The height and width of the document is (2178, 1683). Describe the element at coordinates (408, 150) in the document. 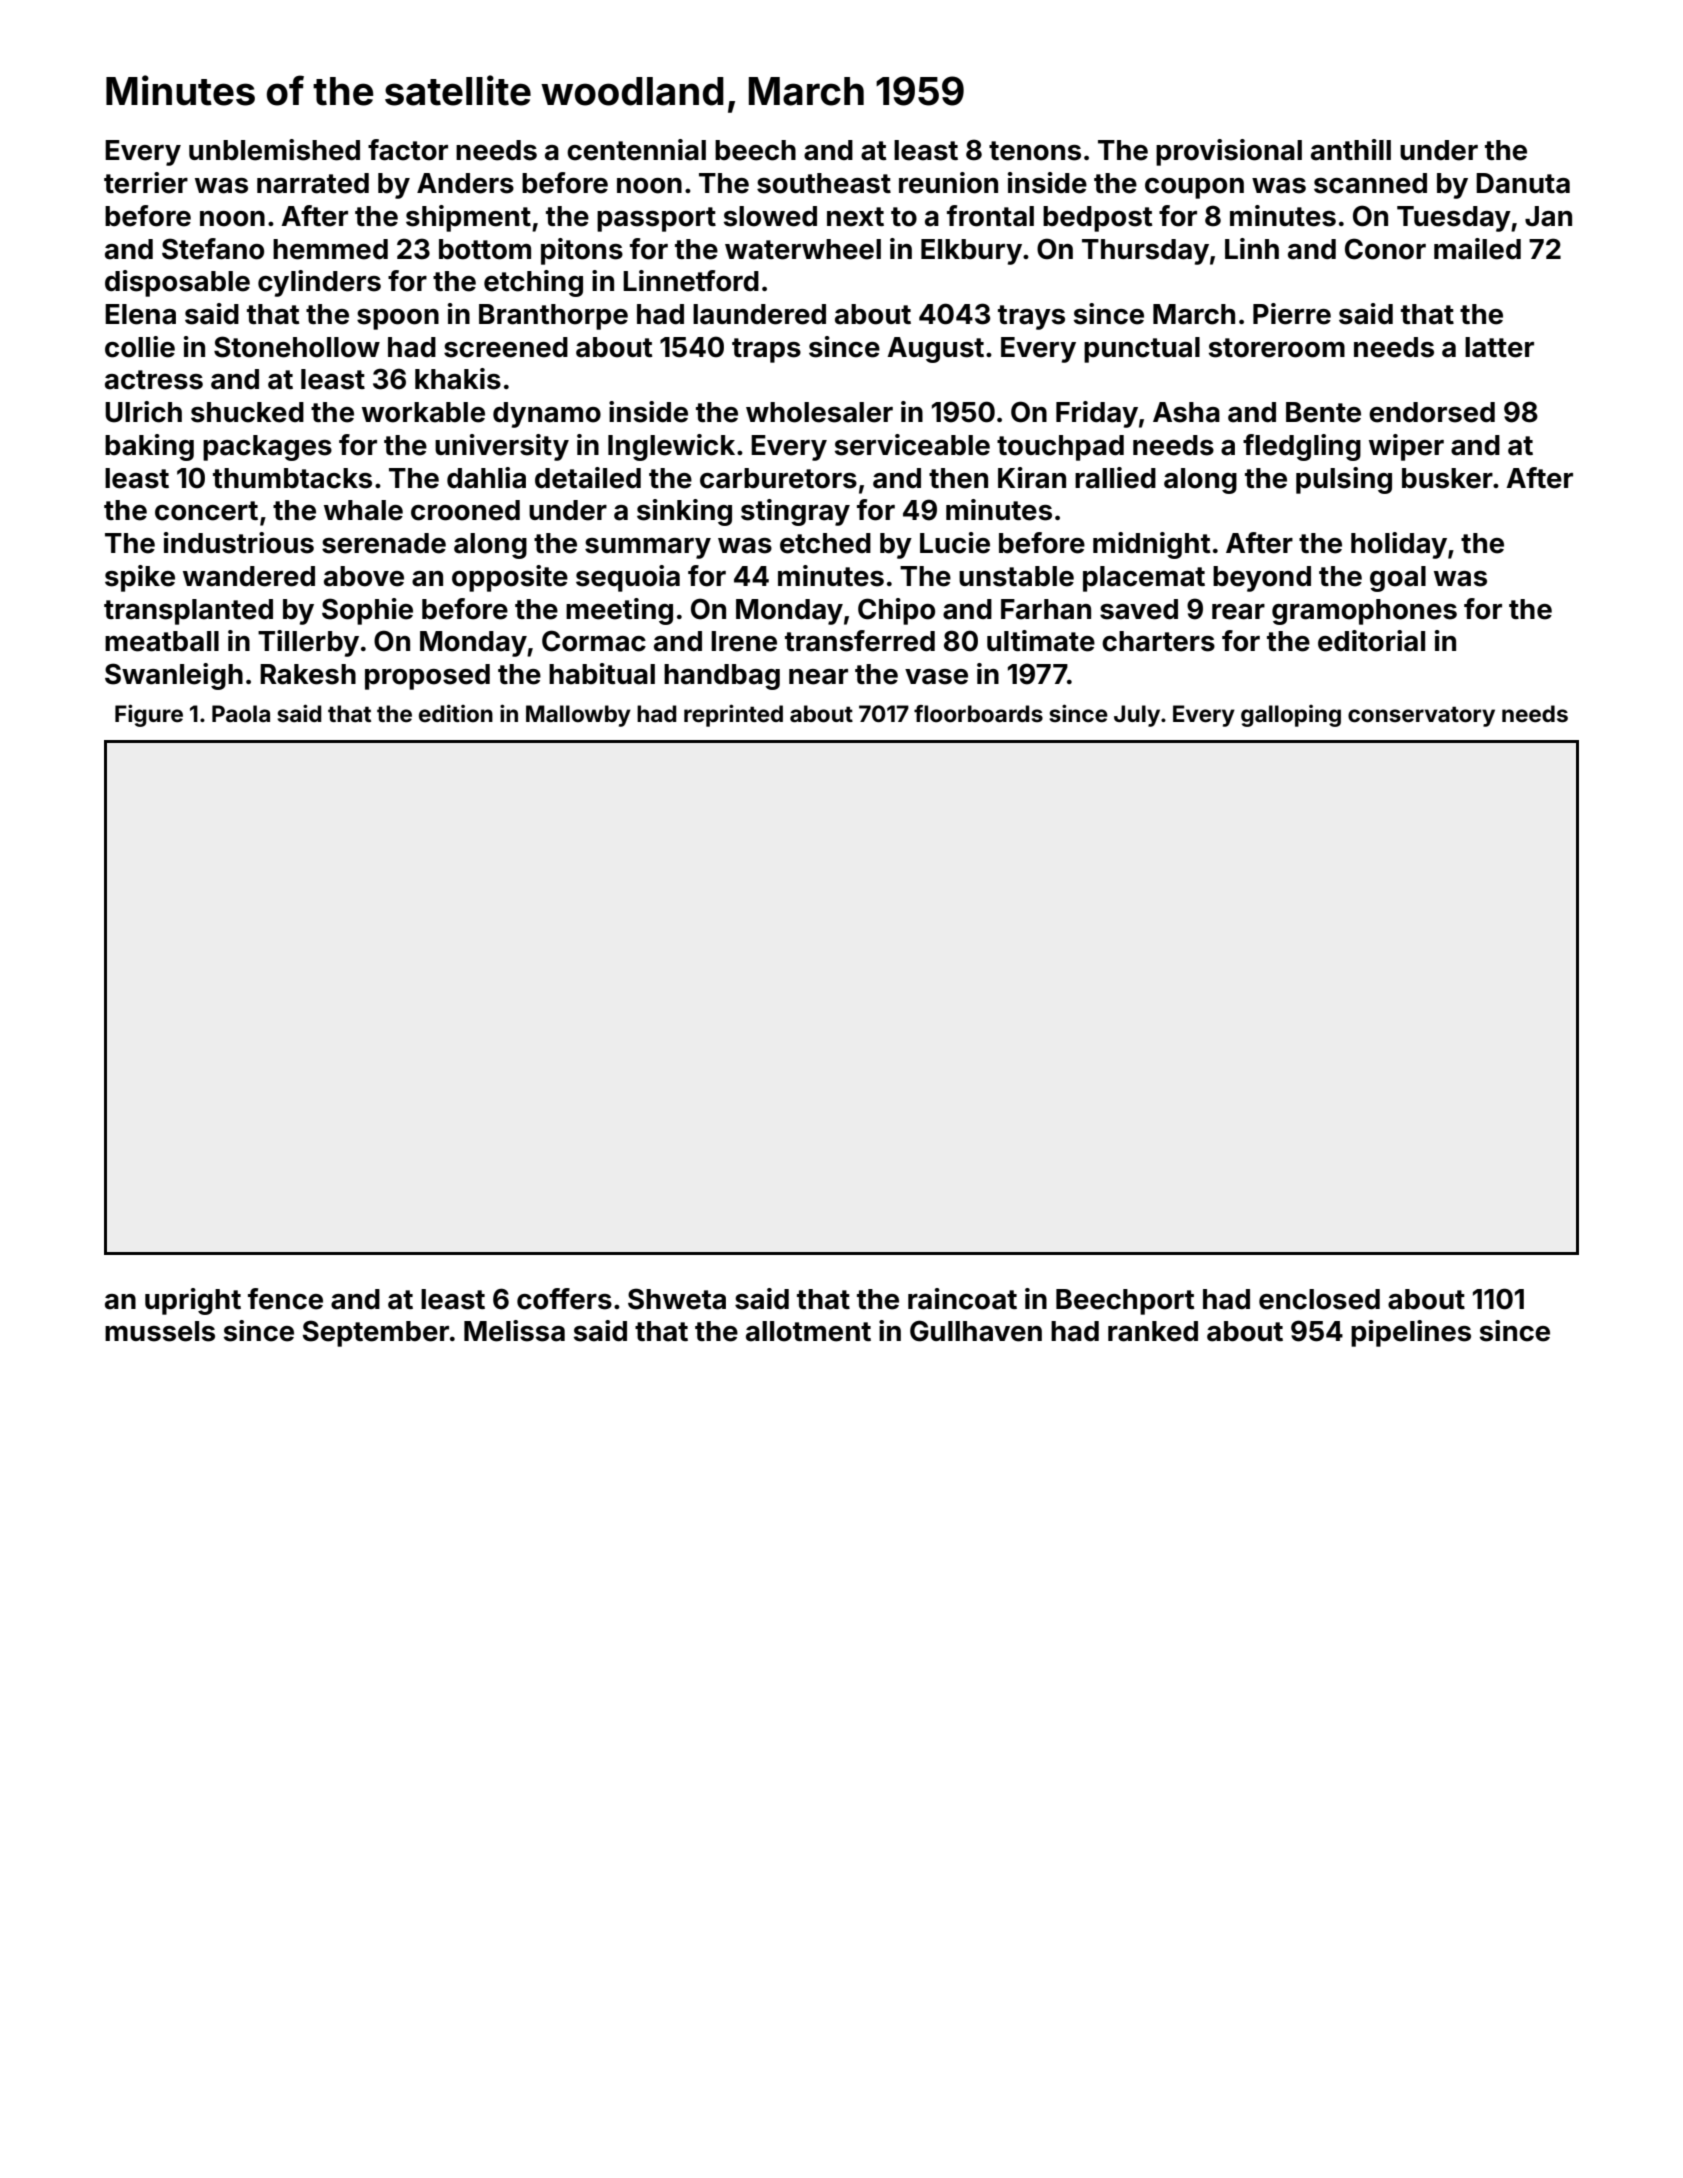

I see `factor` at that location.
